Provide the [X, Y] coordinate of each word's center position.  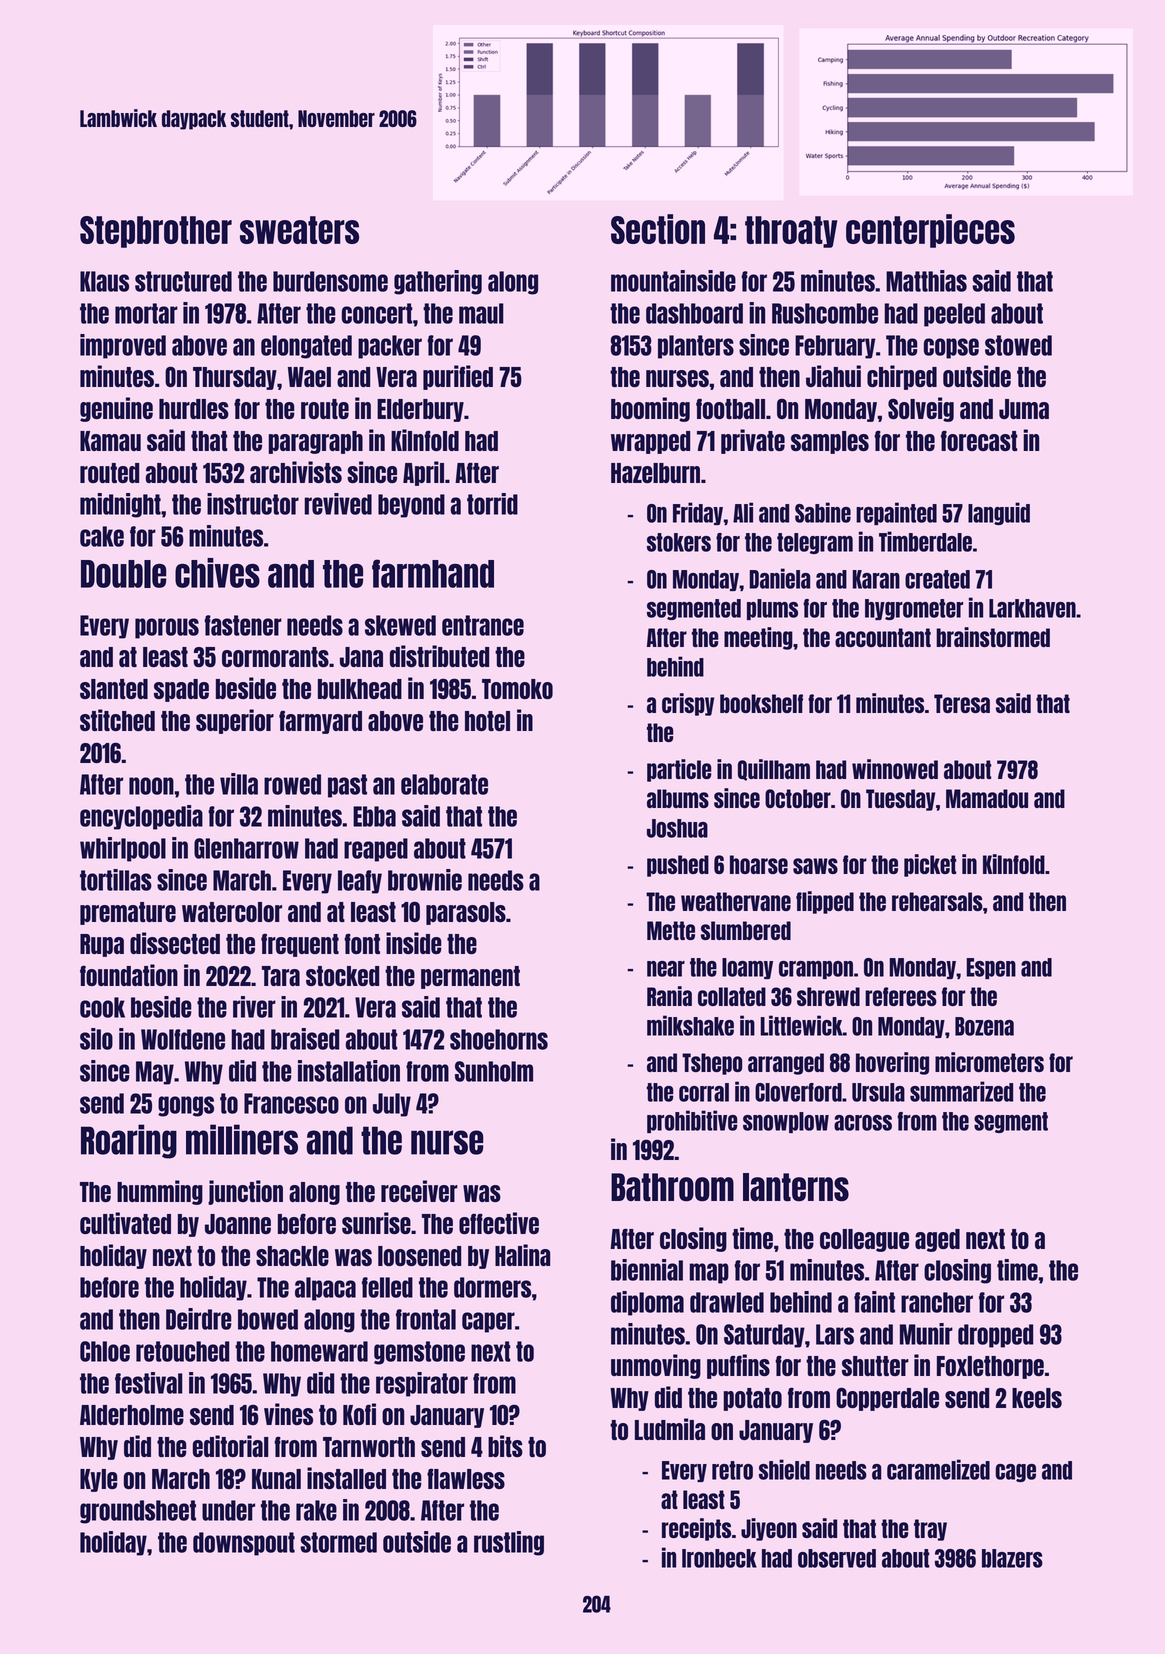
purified [458, 377]
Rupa [102, 945]
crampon [816, 970]
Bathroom [672, 1187]
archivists [296, 472]
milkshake [690, 1025]
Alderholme [132, 1415]
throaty [791, 232]
